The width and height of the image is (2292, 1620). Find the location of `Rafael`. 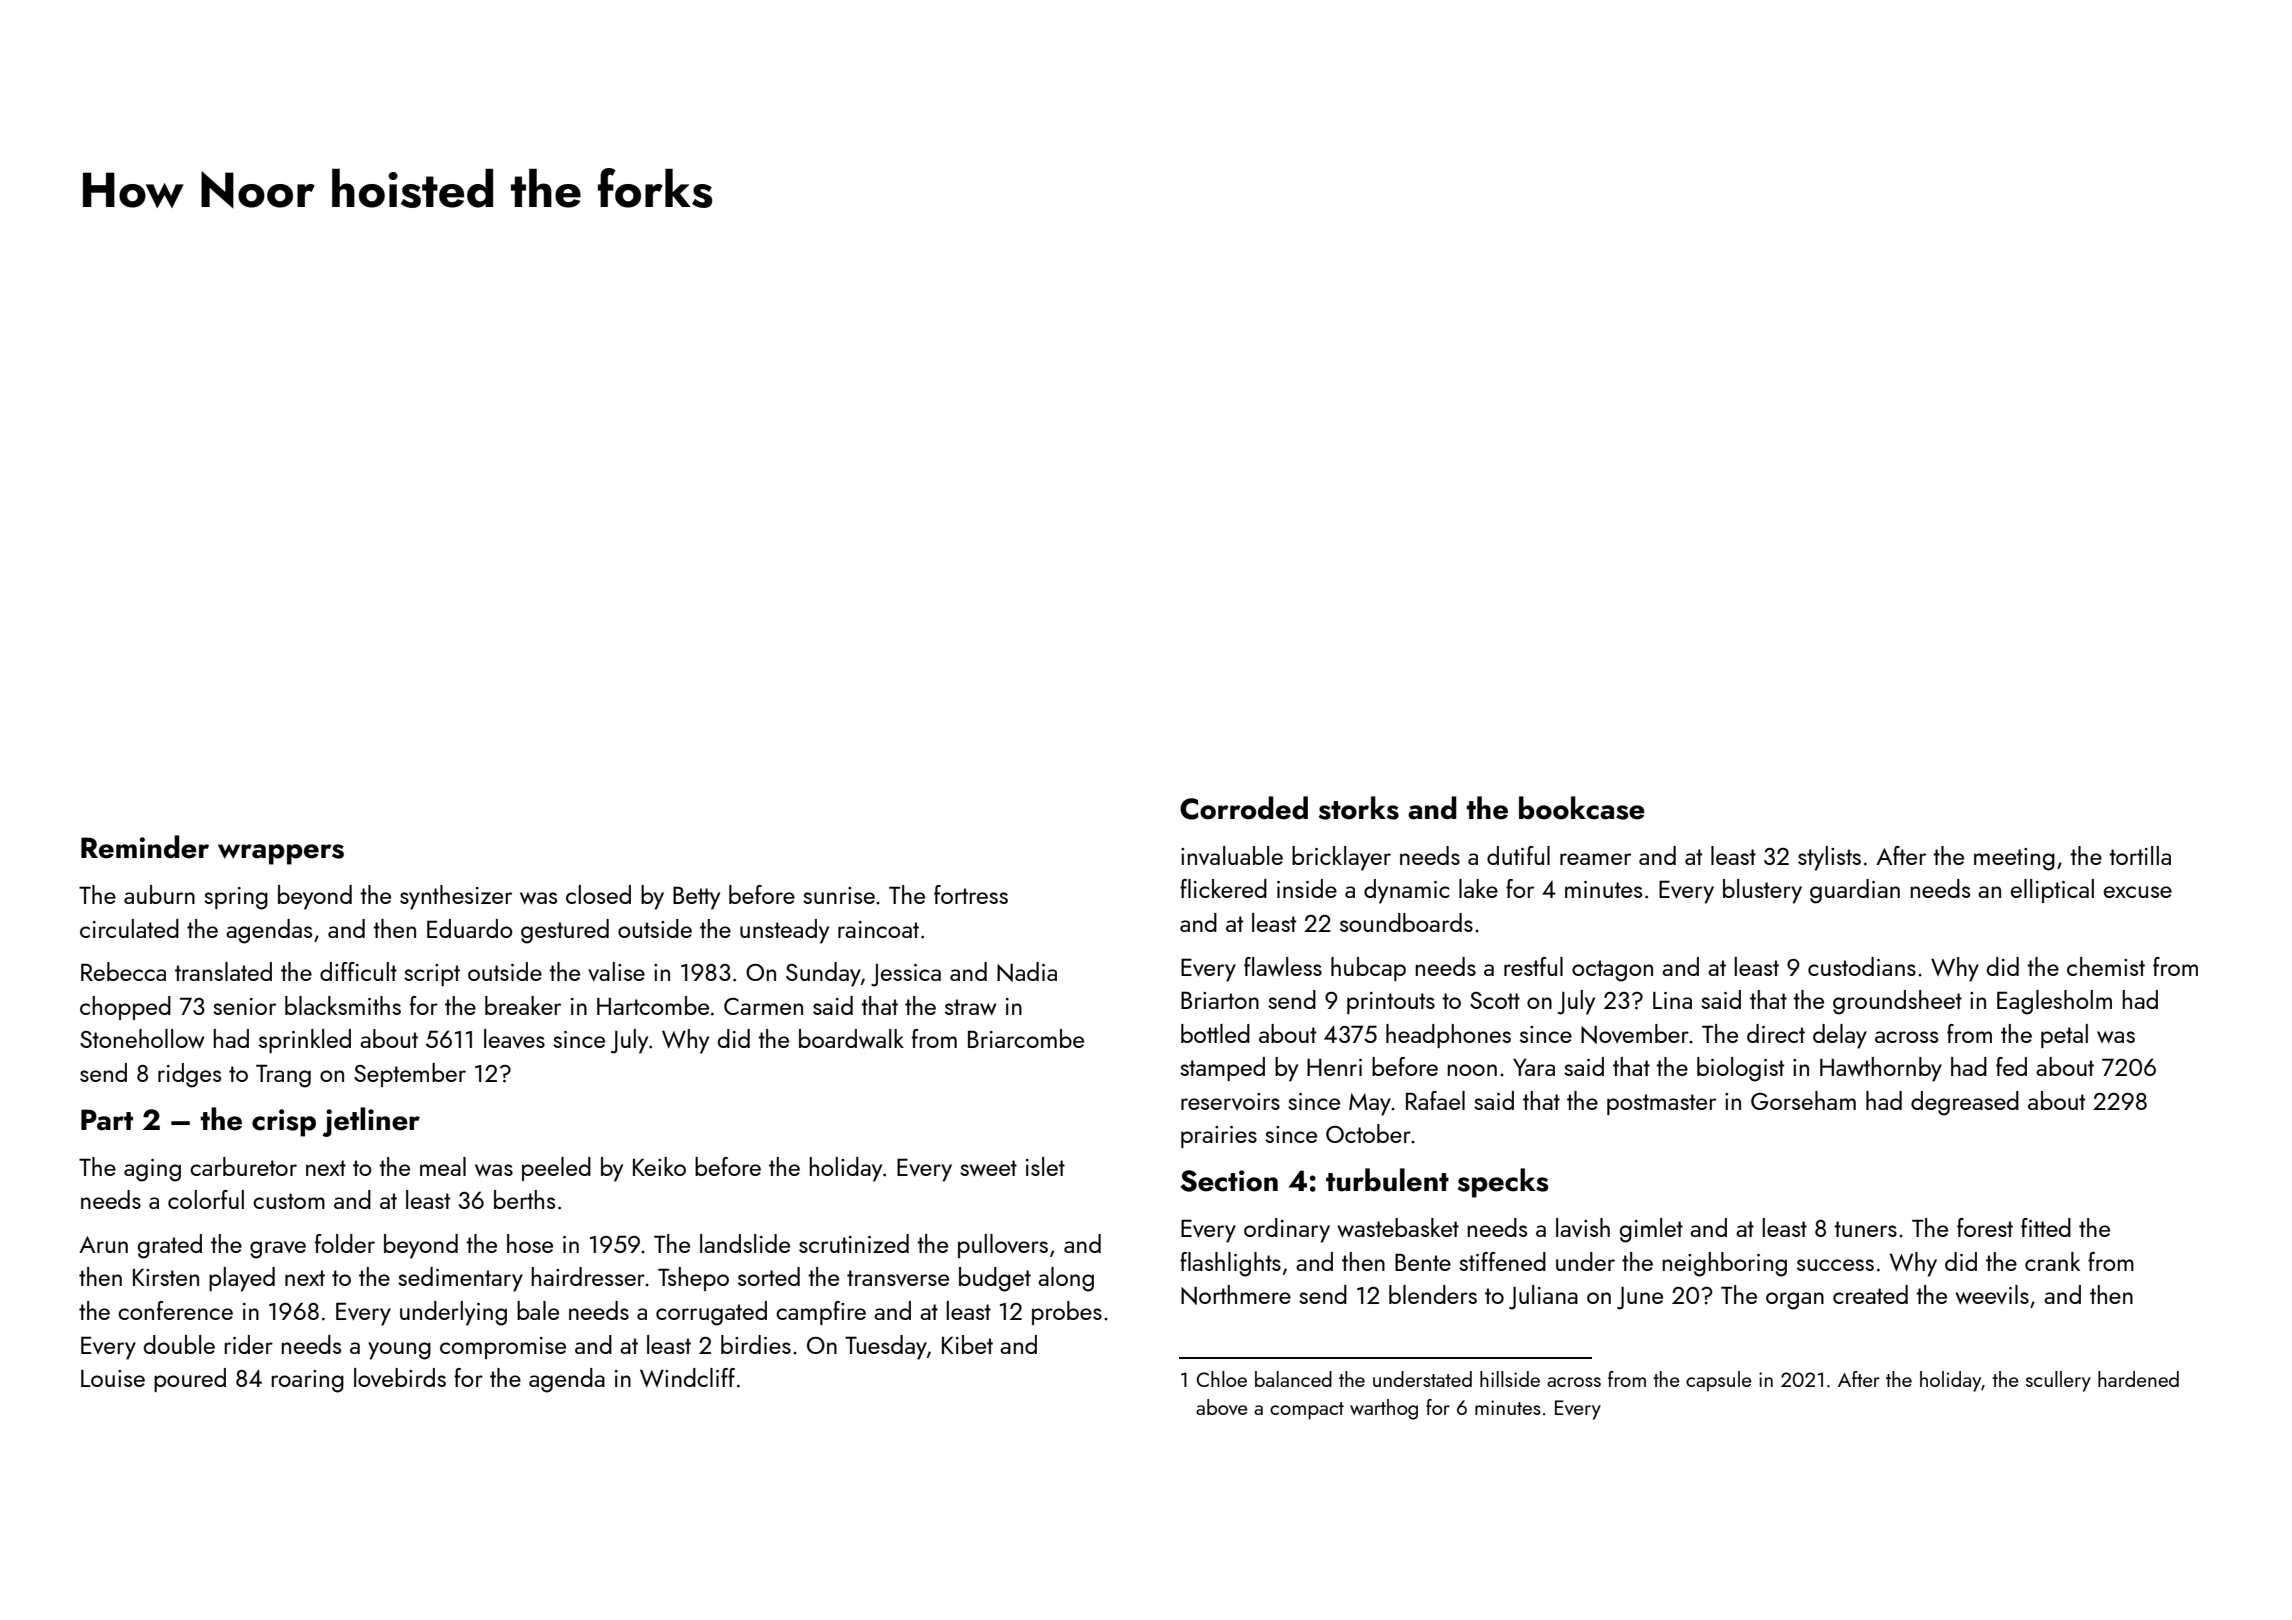

Rafael is located at coordinates (1435, 1100).
